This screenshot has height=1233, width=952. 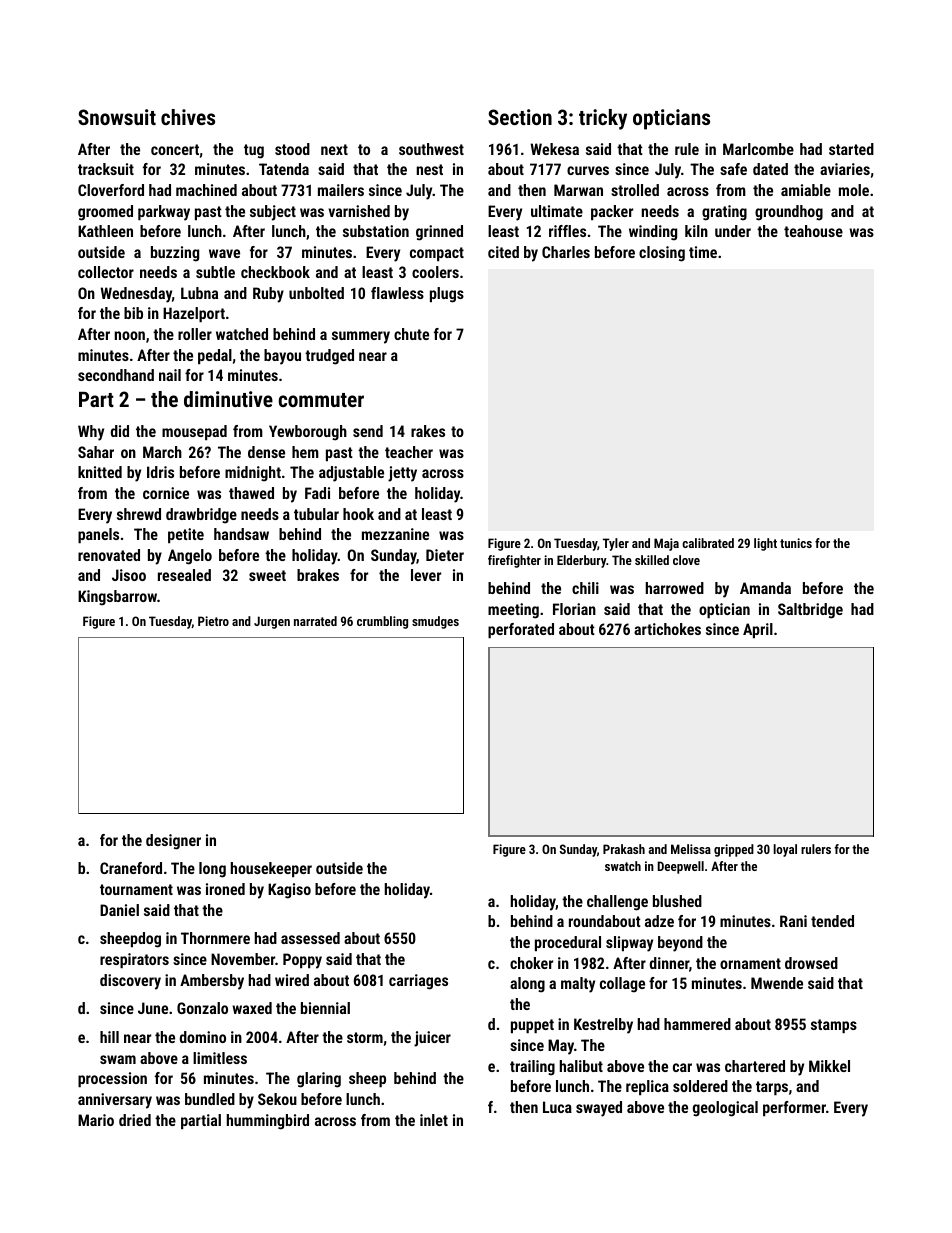 I want to click on Angelo, so click(x=190, y=557).
